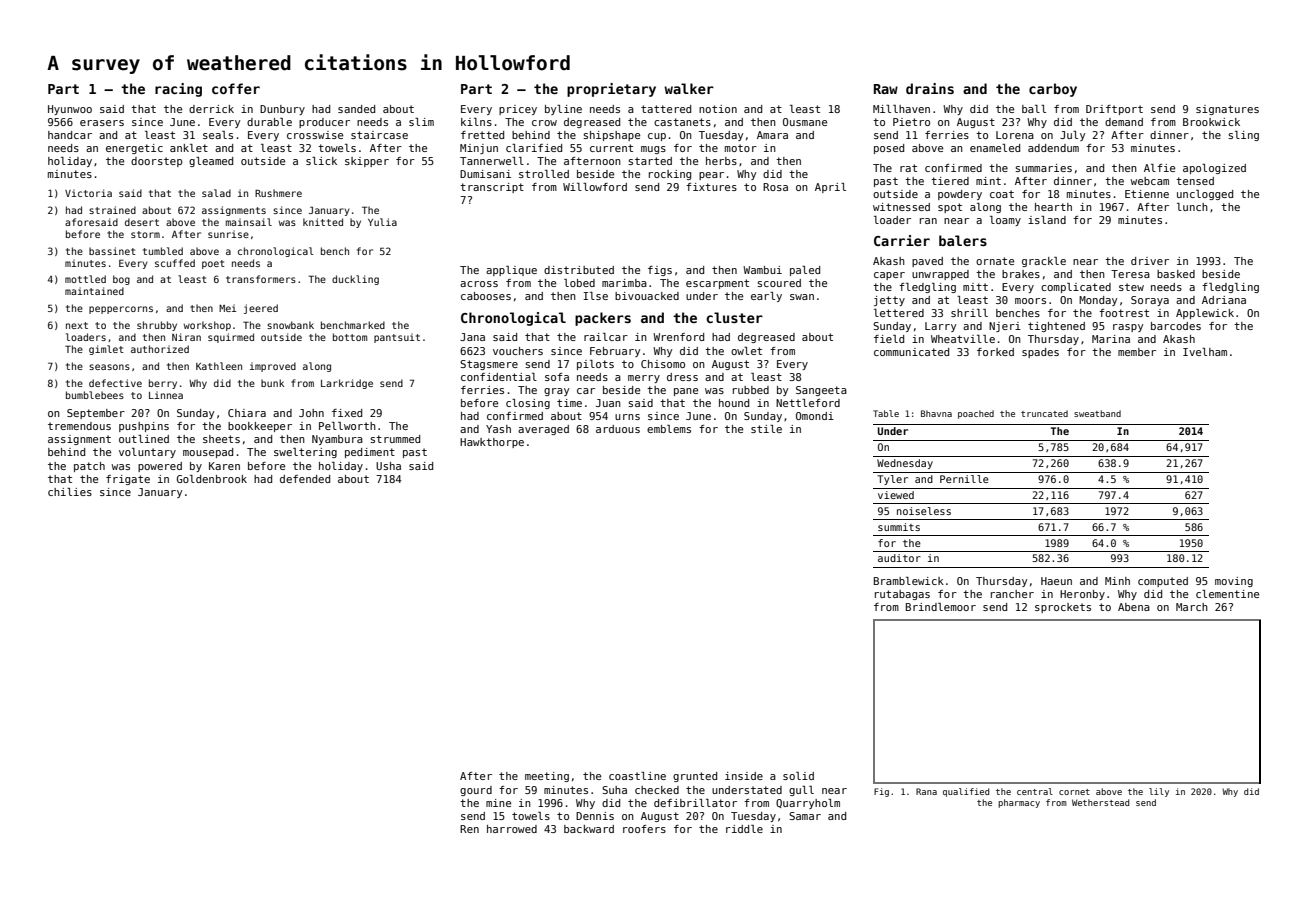 The width and height of the screenshot is (1308, 924). Describe the element at coordinates (512, 829) in the screenshot. I see `harrowed` at that location.
